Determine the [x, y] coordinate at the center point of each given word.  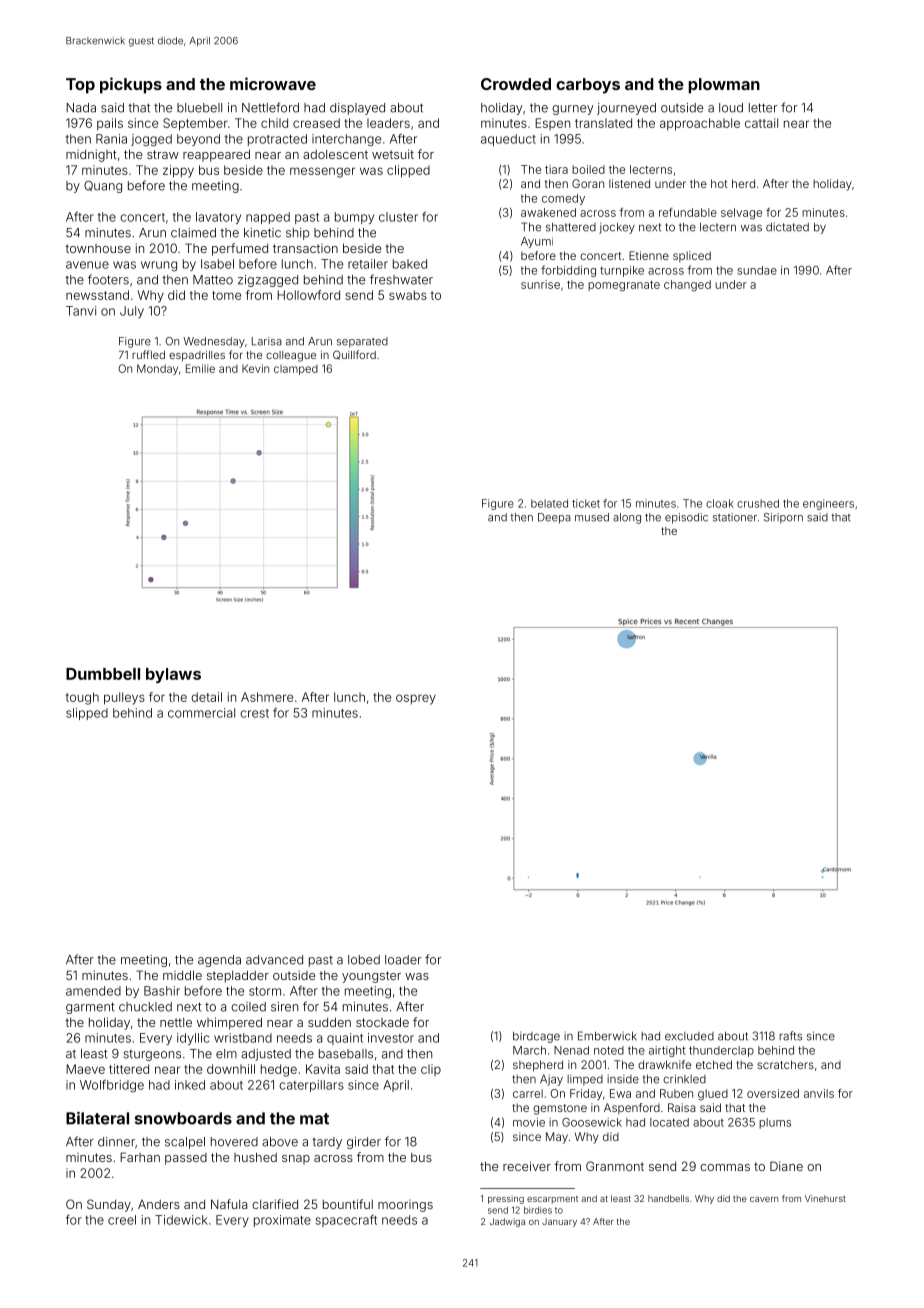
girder [364, 1143]
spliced [692, 256]
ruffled [148, 354]
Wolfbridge [112, 1086]
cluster [398, 217]
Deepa [554, 518]
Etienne [649, 255]
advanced [274, 960]
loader [403, 960]
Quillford [354, 355]
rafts [790, 1036]
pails [110, 124]
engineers [828, 504]
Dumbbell [103, 674]
